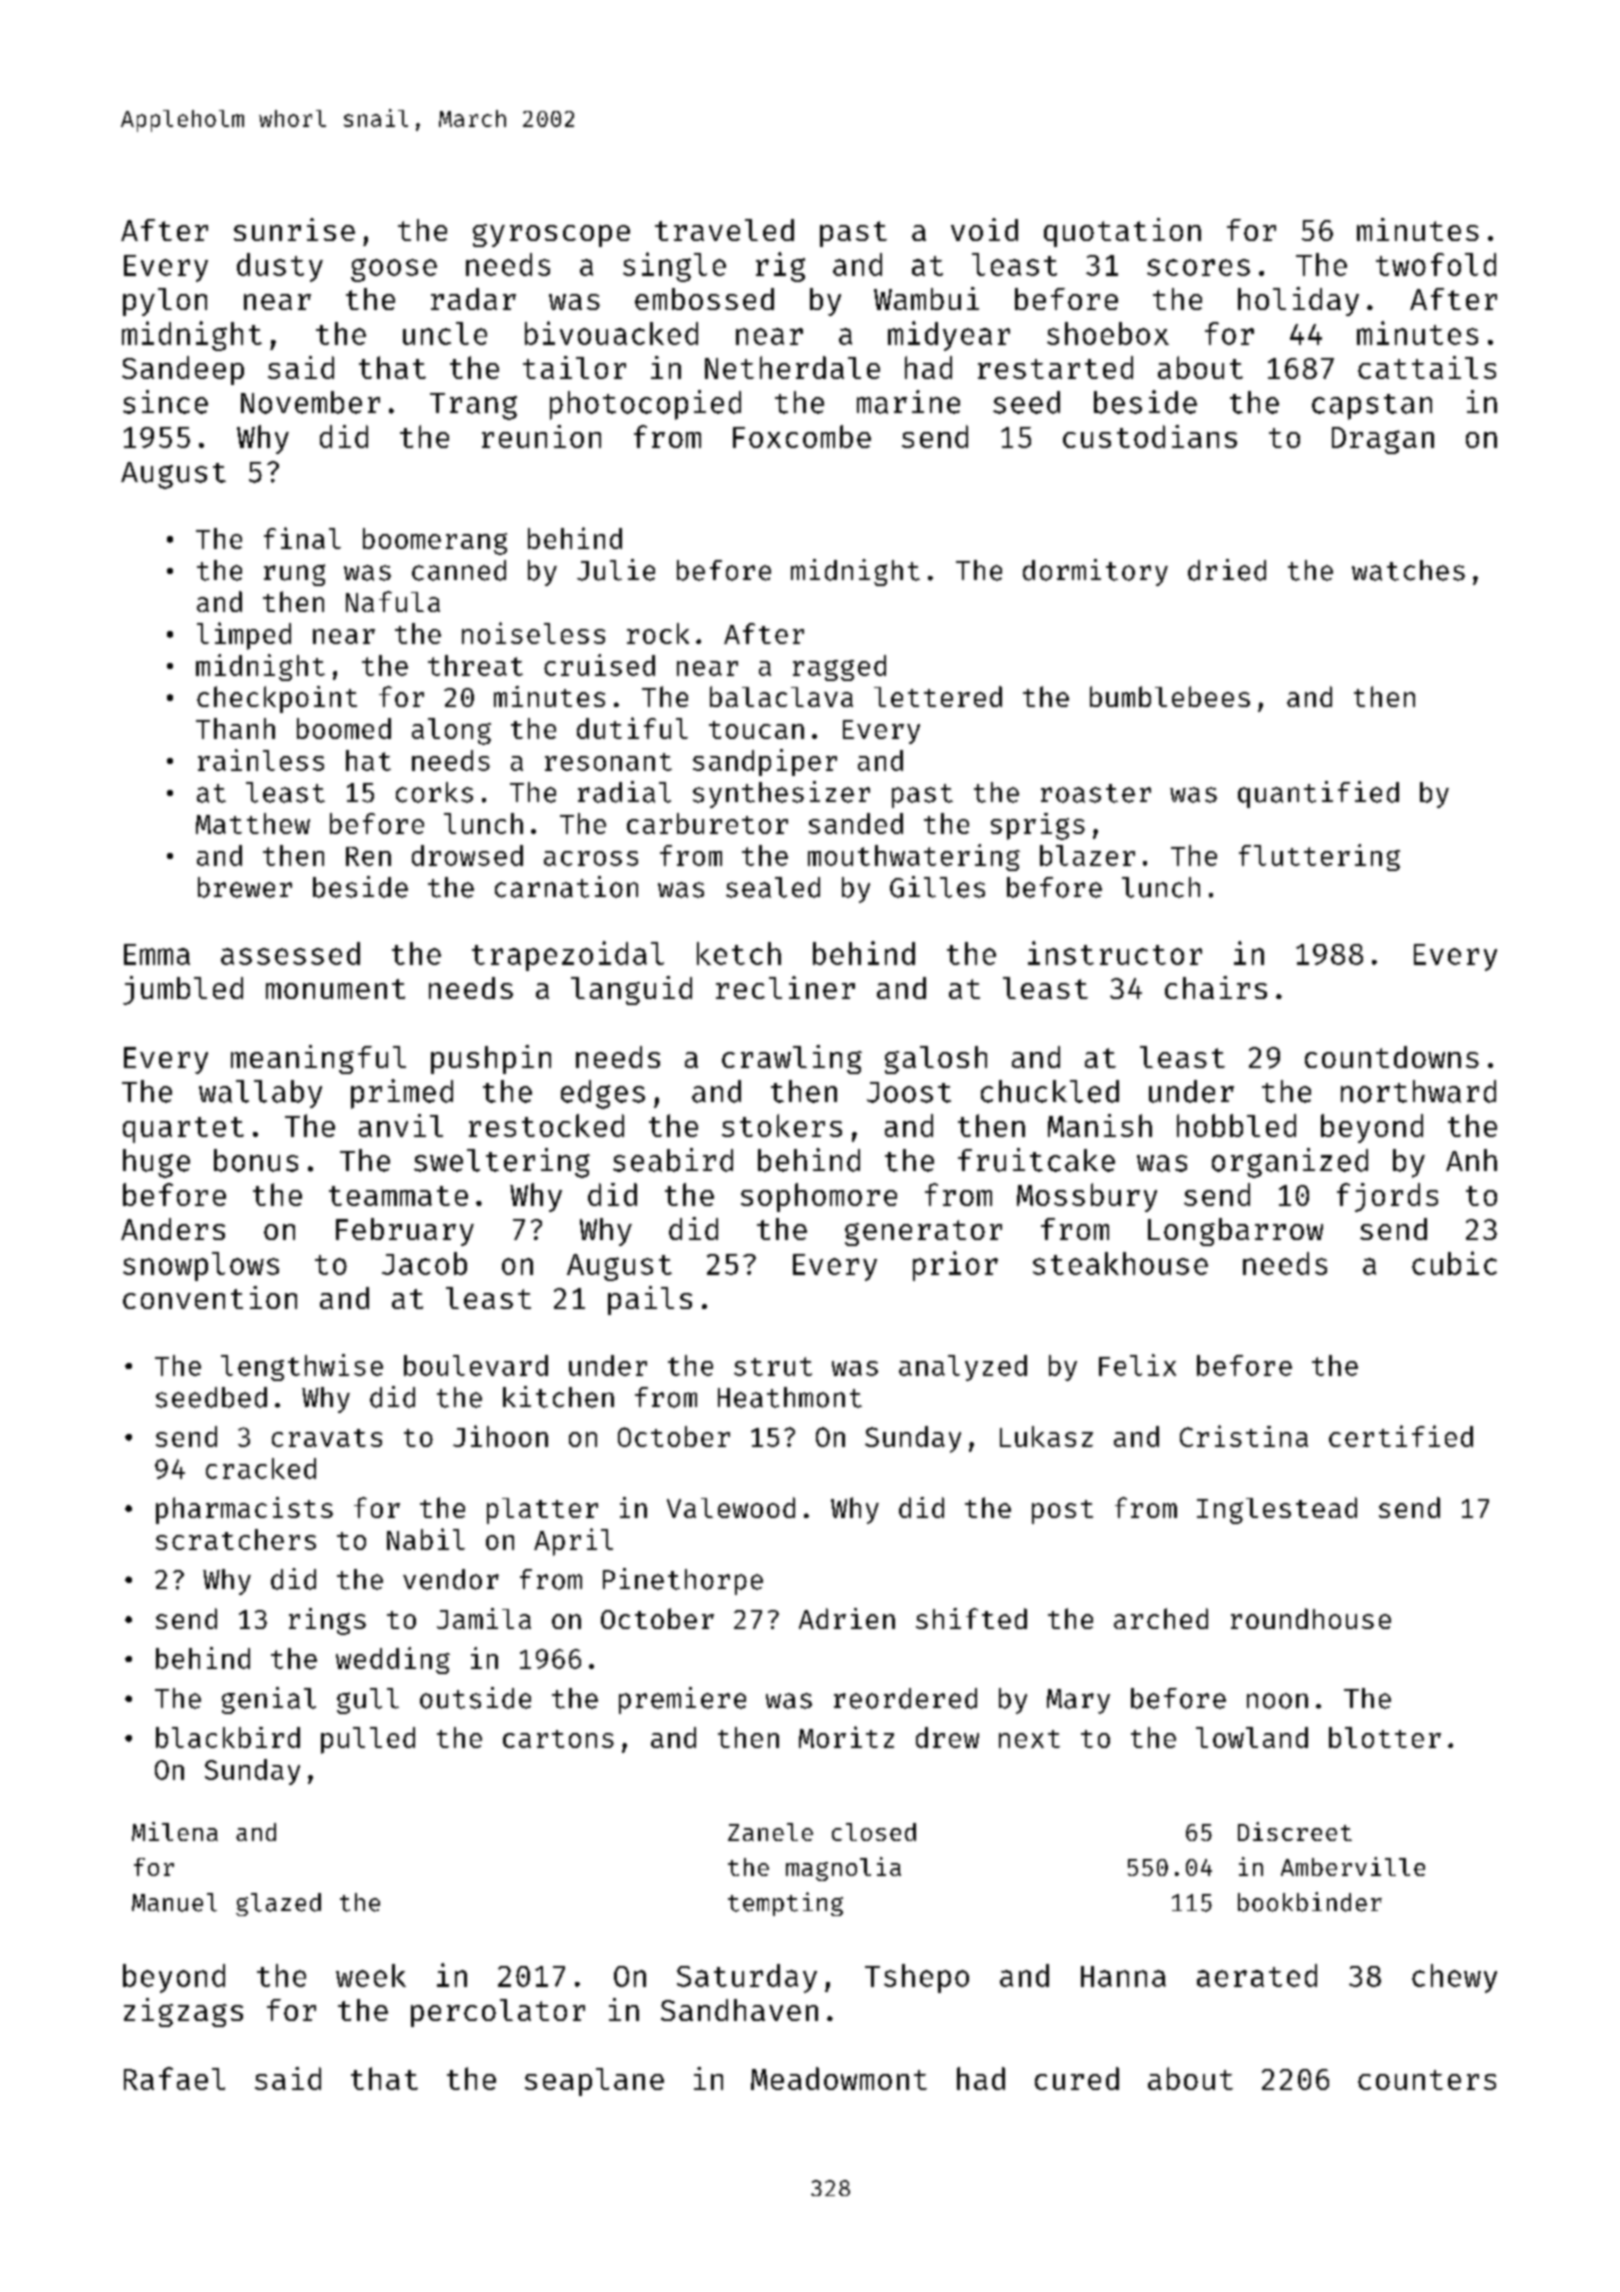  I want to click on blackbird, so click(228, 1737).
